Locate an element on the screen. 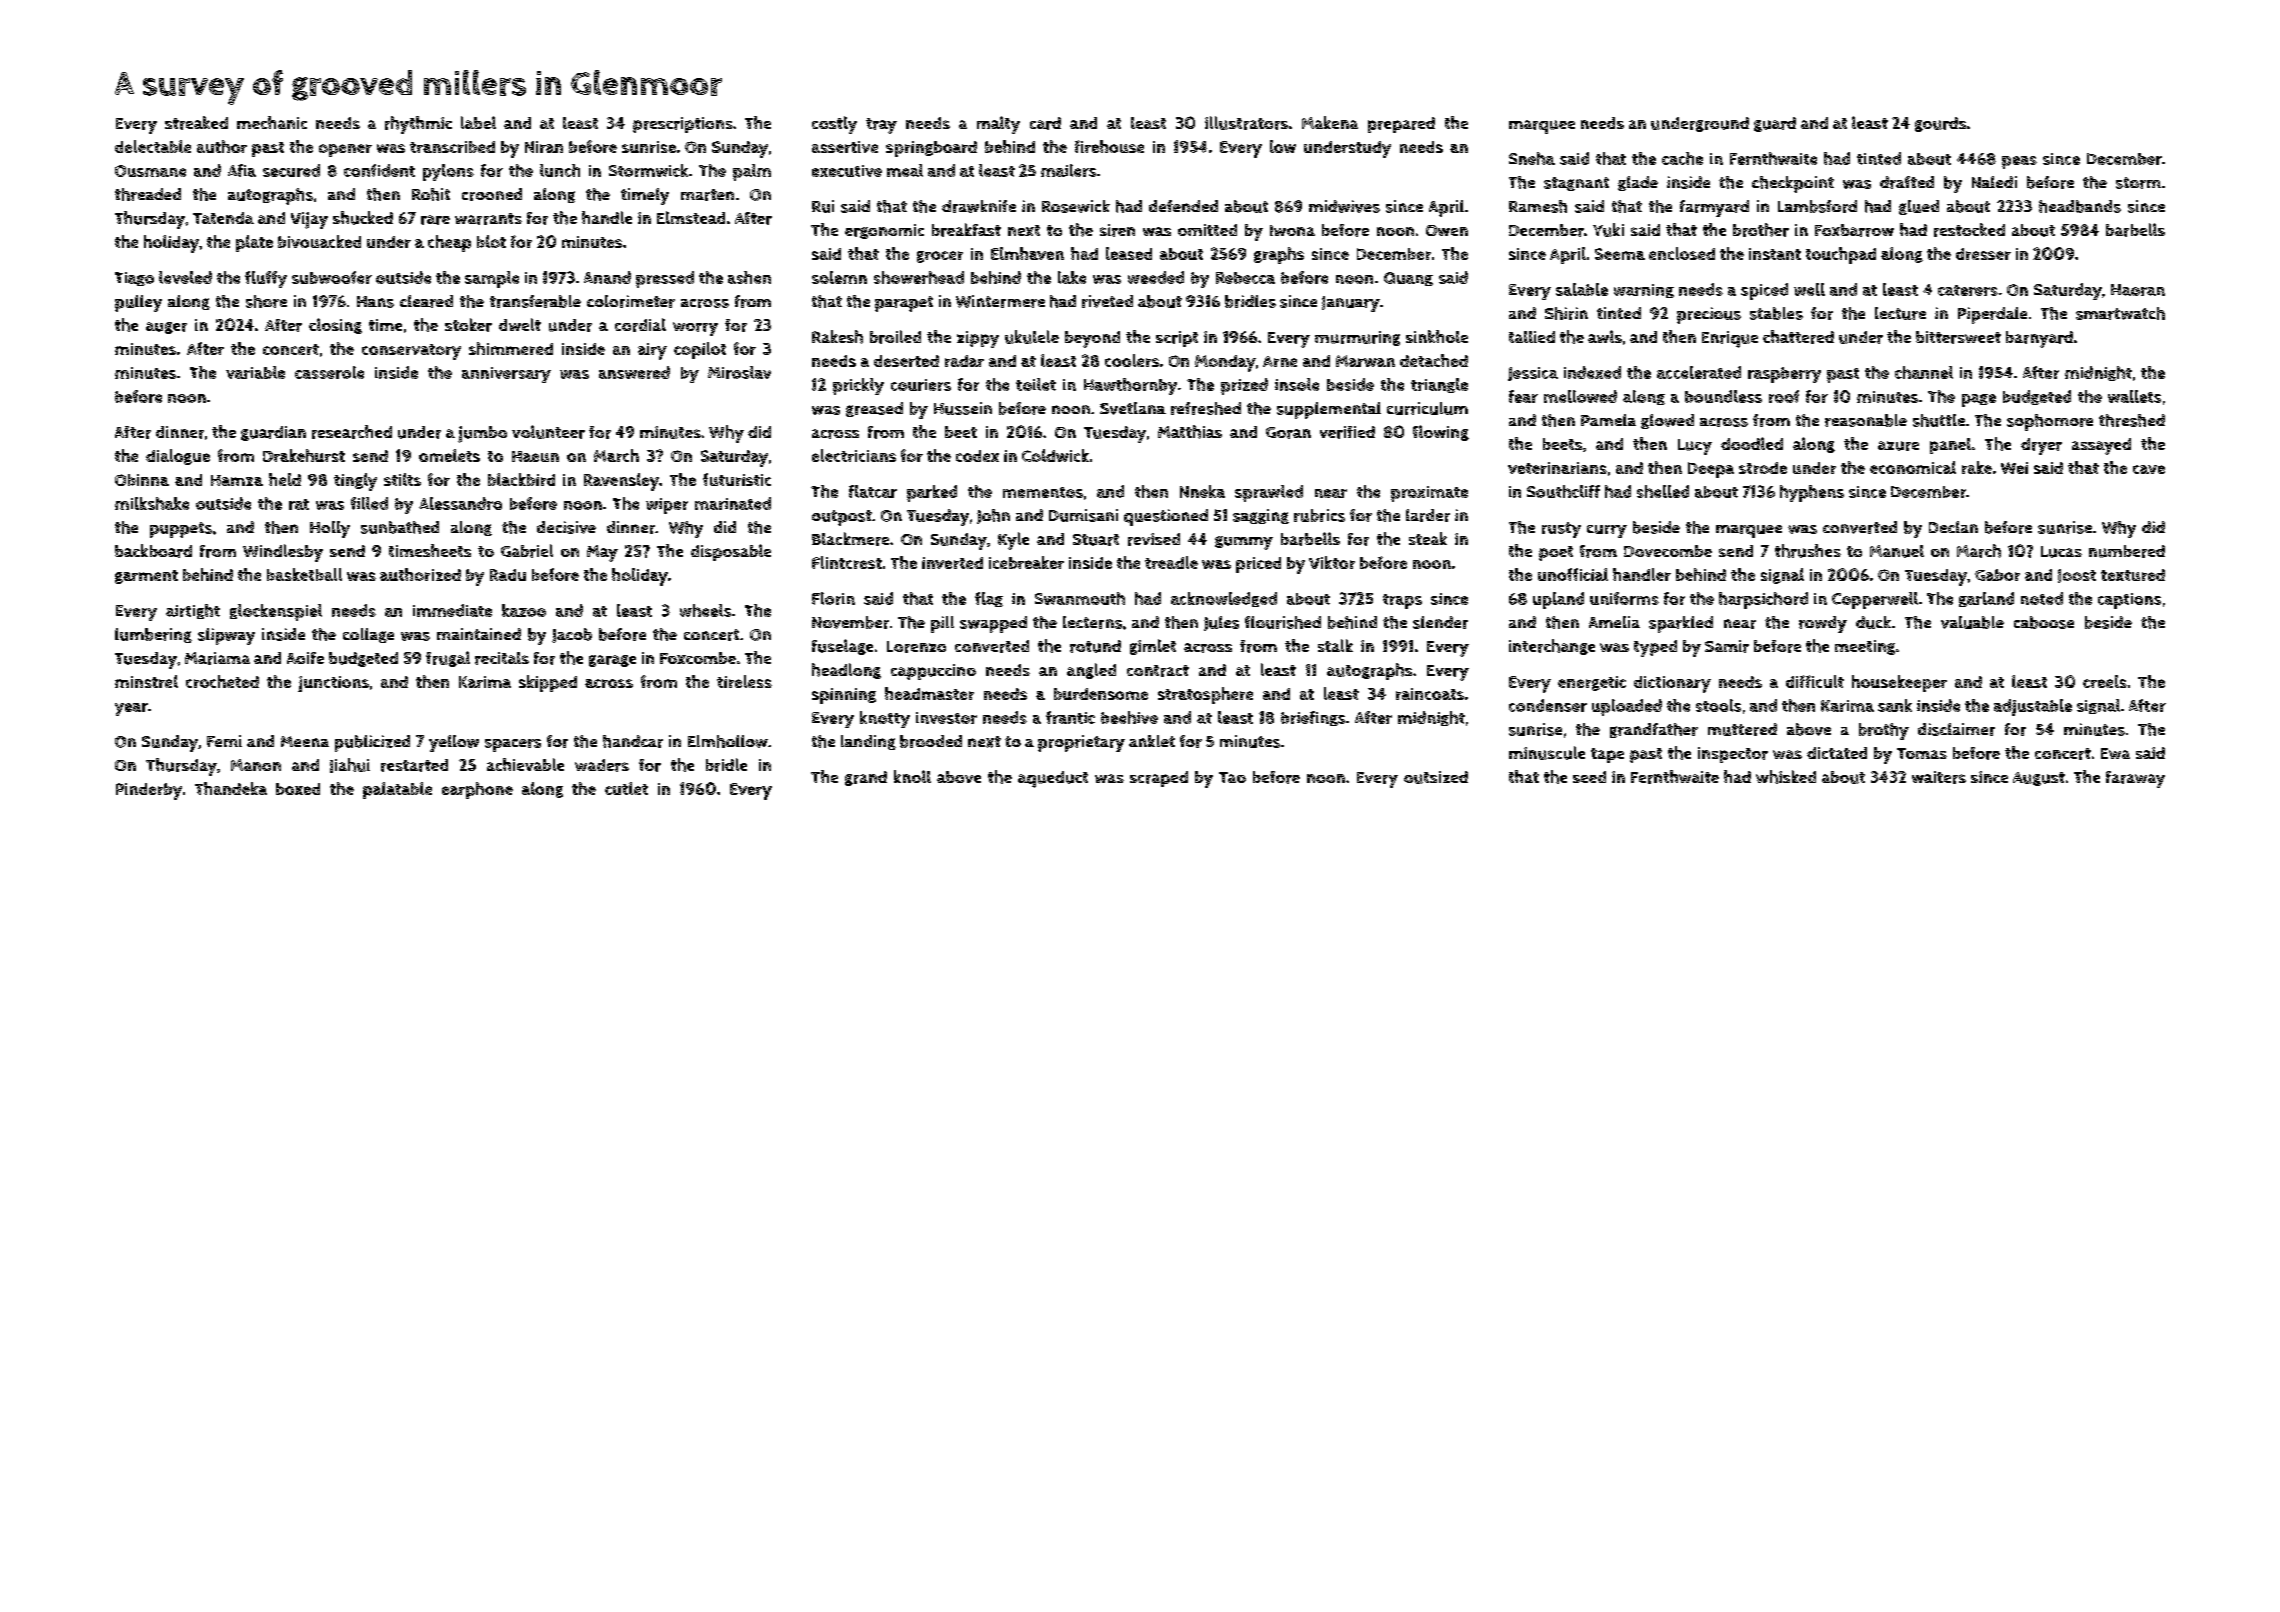  Matthias is located at coordinates (1190, 432).
